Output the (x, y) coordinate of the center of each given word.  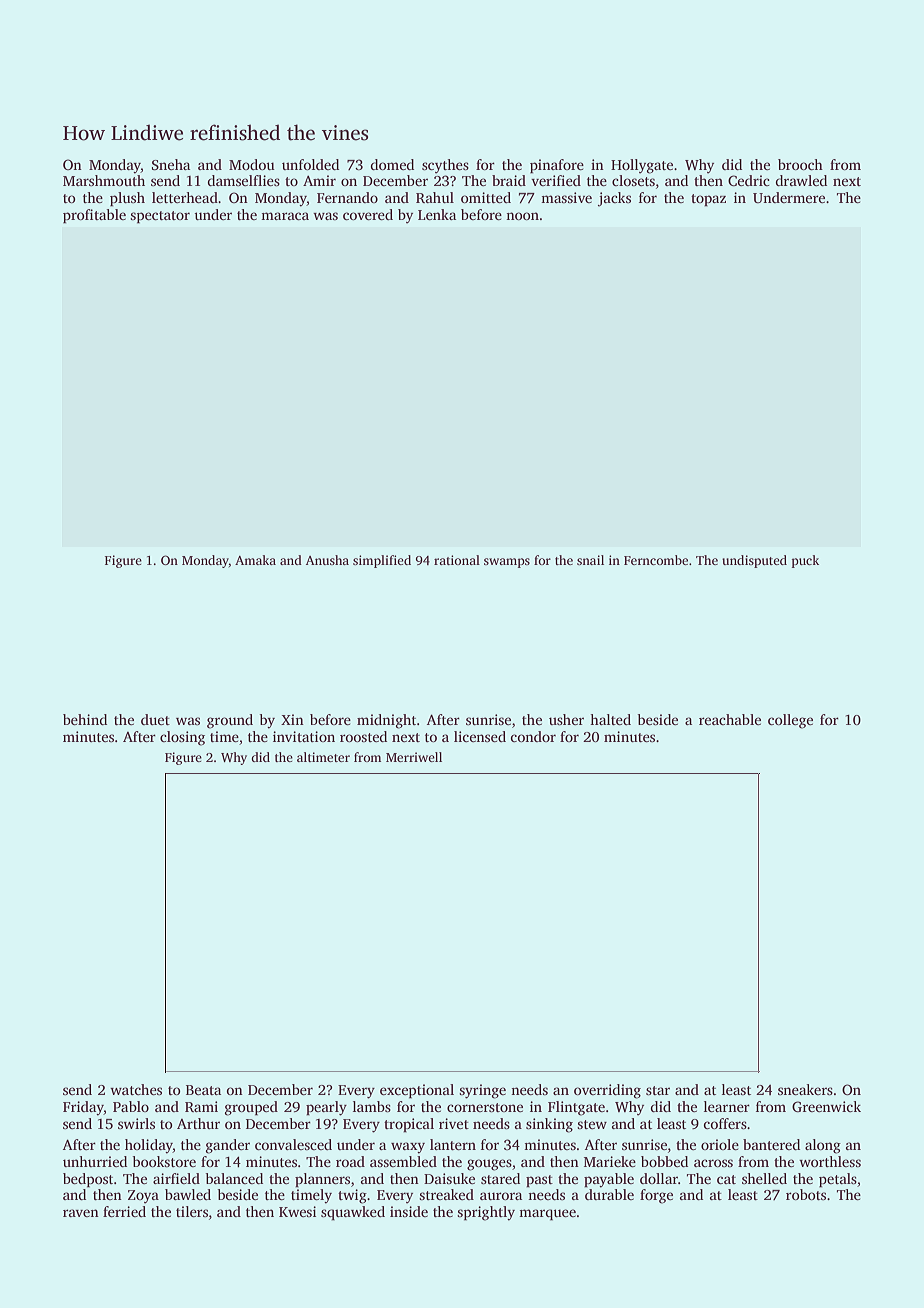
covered (368, 214)
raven (81, 1213)
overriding (607, 1091)
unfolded (310, 164)
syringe (482, 1091)
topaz (708, 200)
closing (182, 738)
